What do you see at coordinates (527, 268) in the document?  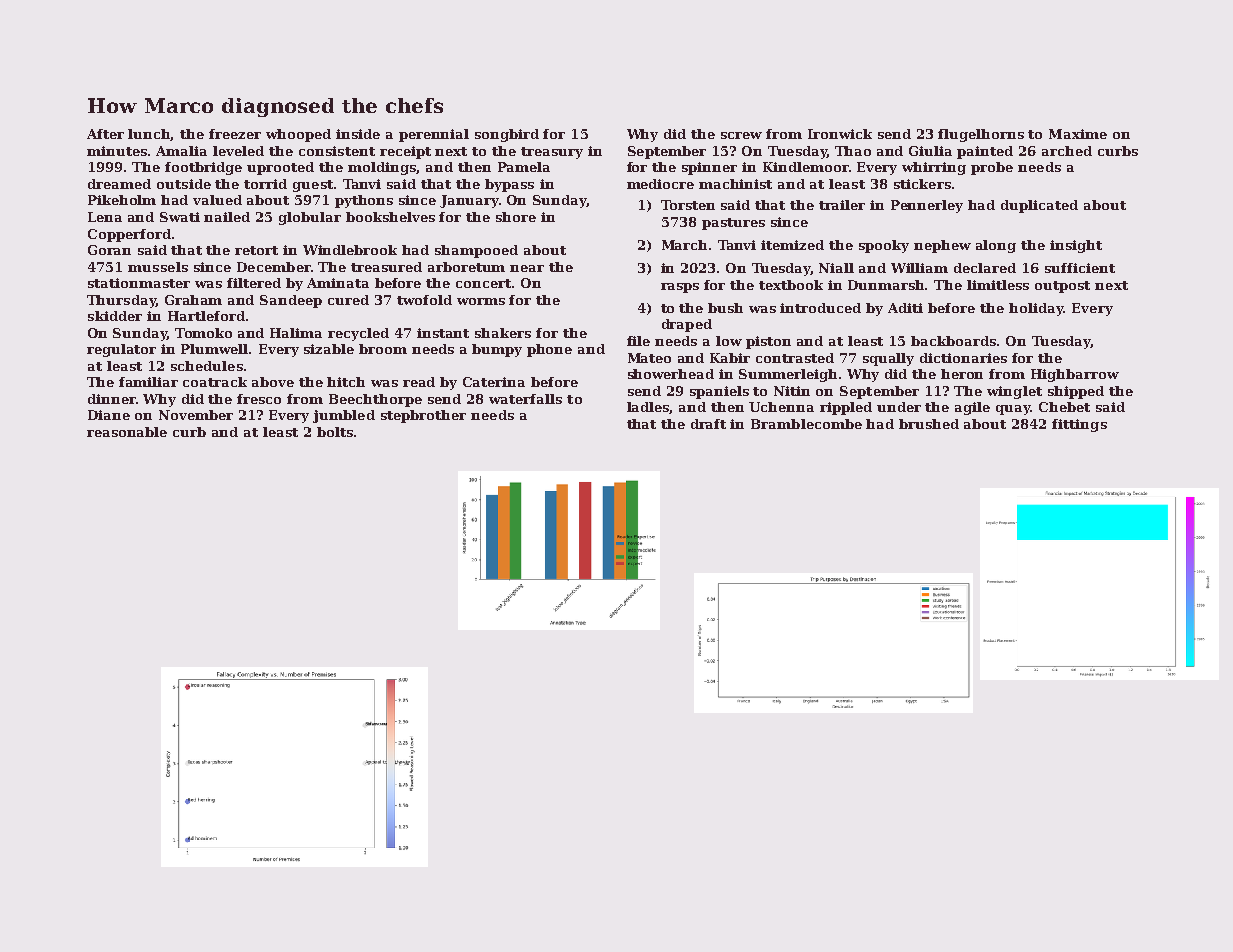 I see `near` at bounding box center [527, 268].
